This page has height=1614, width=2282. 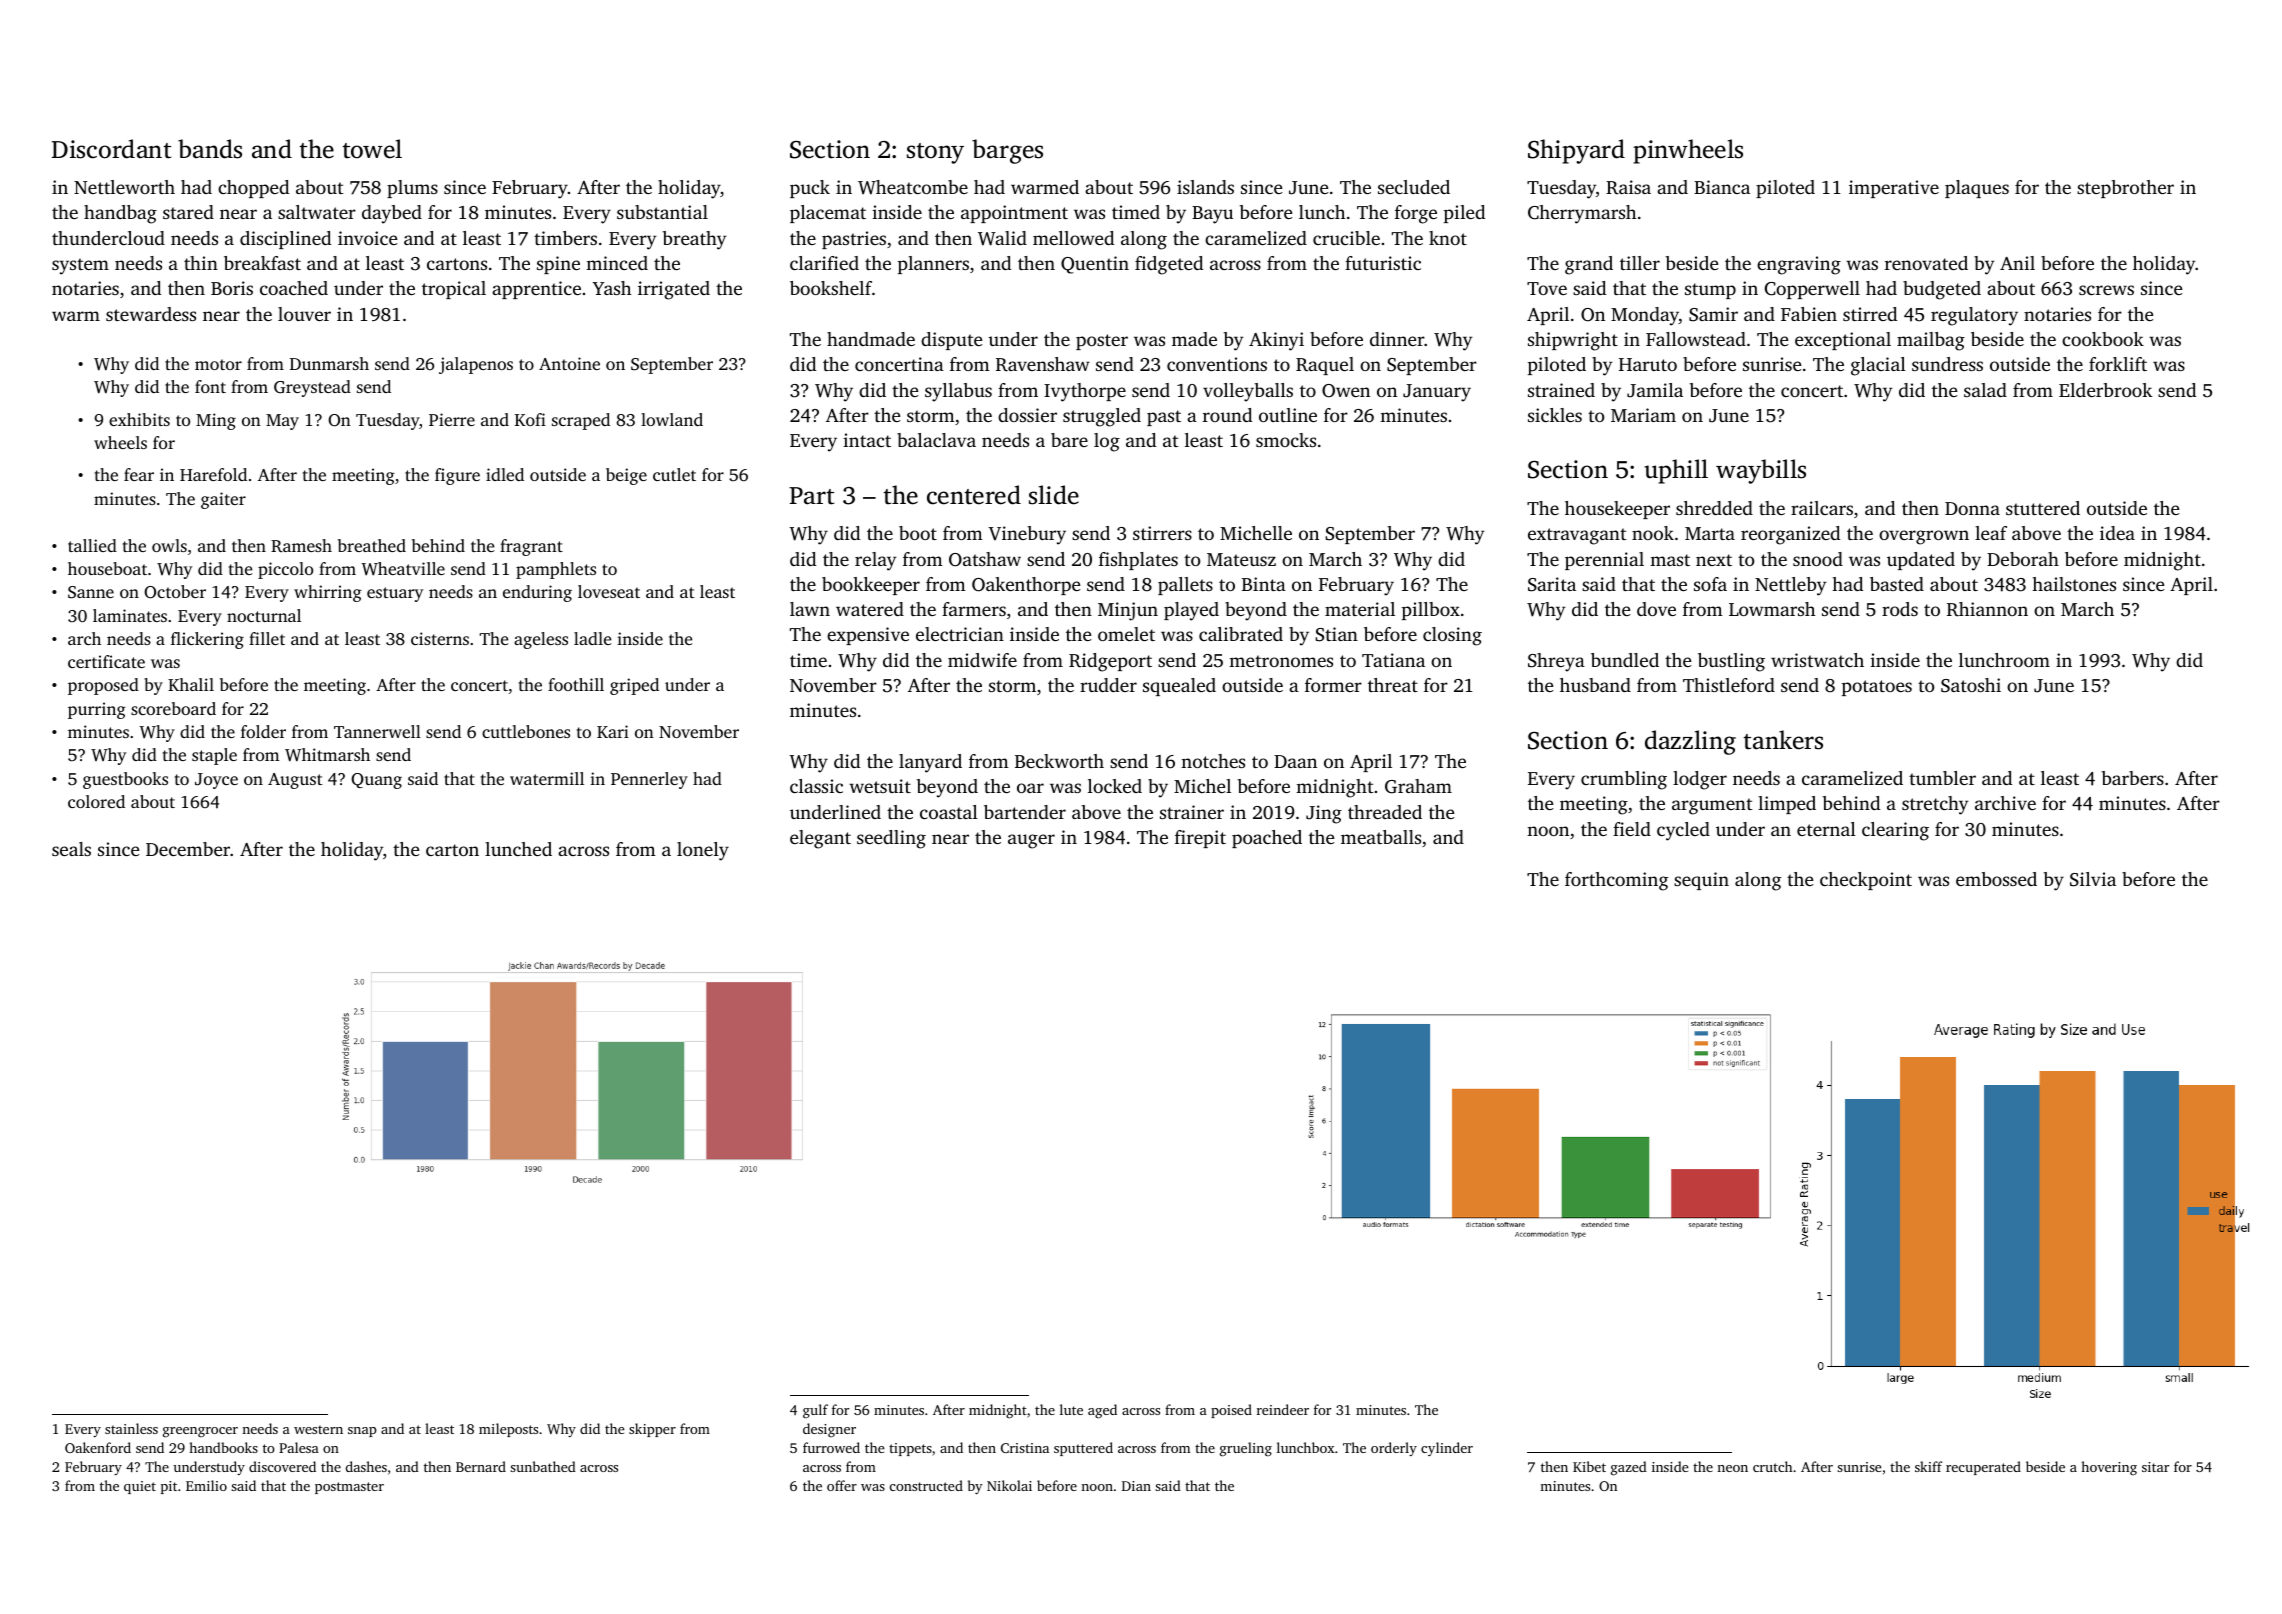 I want to click on Silvia, so click(x=2093, y=879).
